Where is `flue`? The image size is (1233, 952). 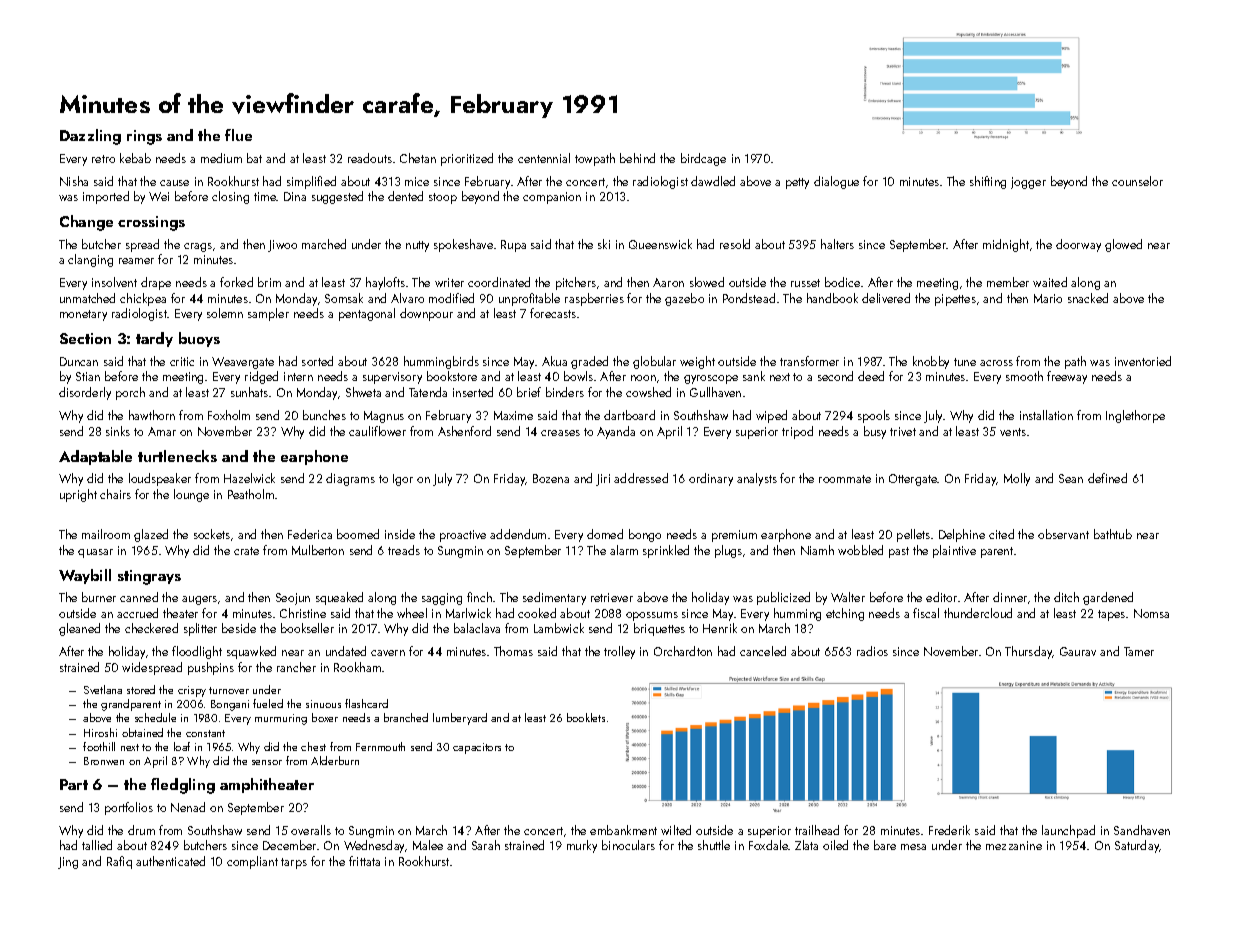 flue is located at coordinates (238, 135).
